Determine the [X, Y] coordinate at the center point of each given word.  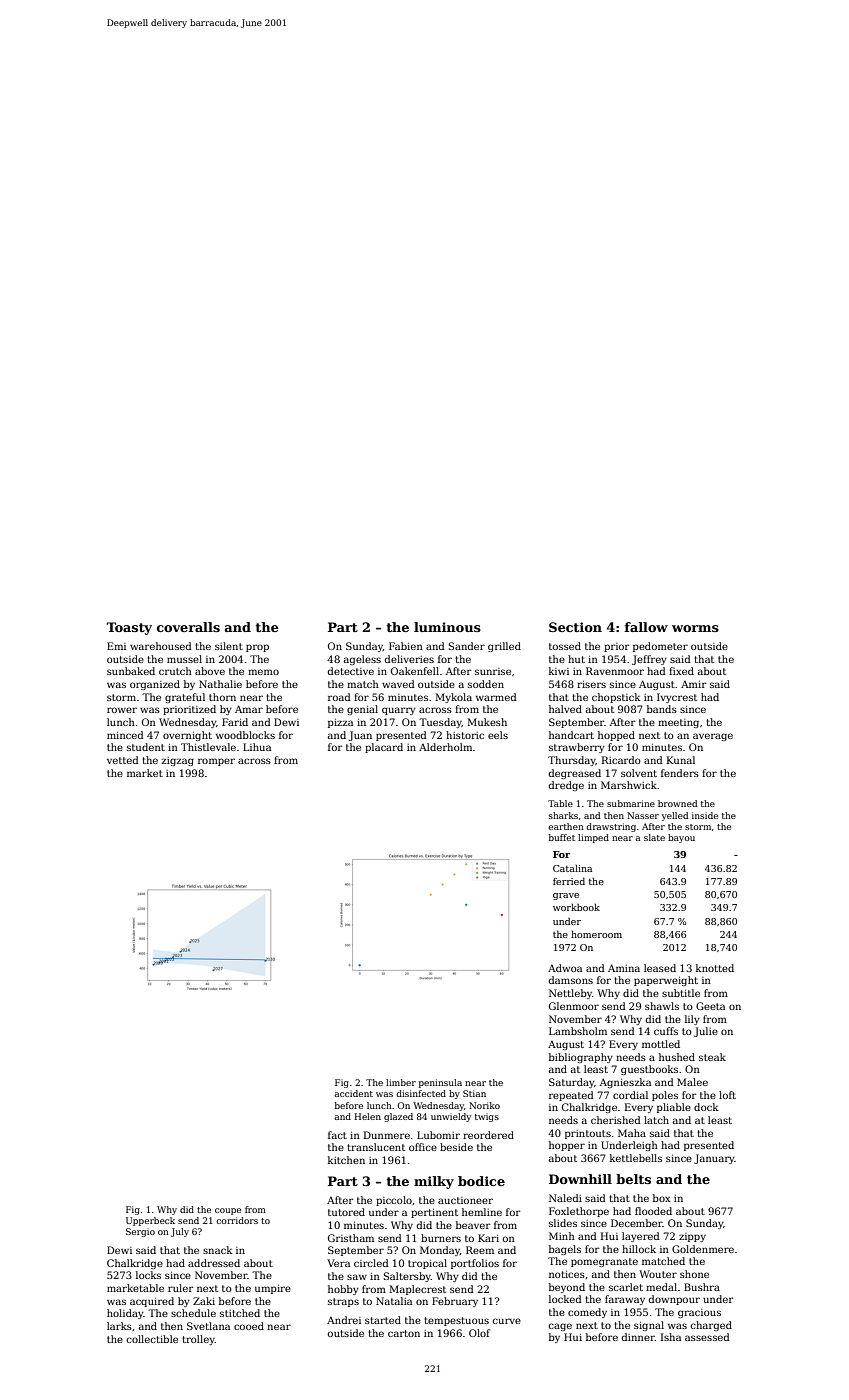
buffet [562, 837]
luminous [447, 627]
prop [257, 648]
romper [216, 762]
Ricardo [621, 760]
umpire [273, 1289]
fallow [646, 627]
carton [404, 1333]
